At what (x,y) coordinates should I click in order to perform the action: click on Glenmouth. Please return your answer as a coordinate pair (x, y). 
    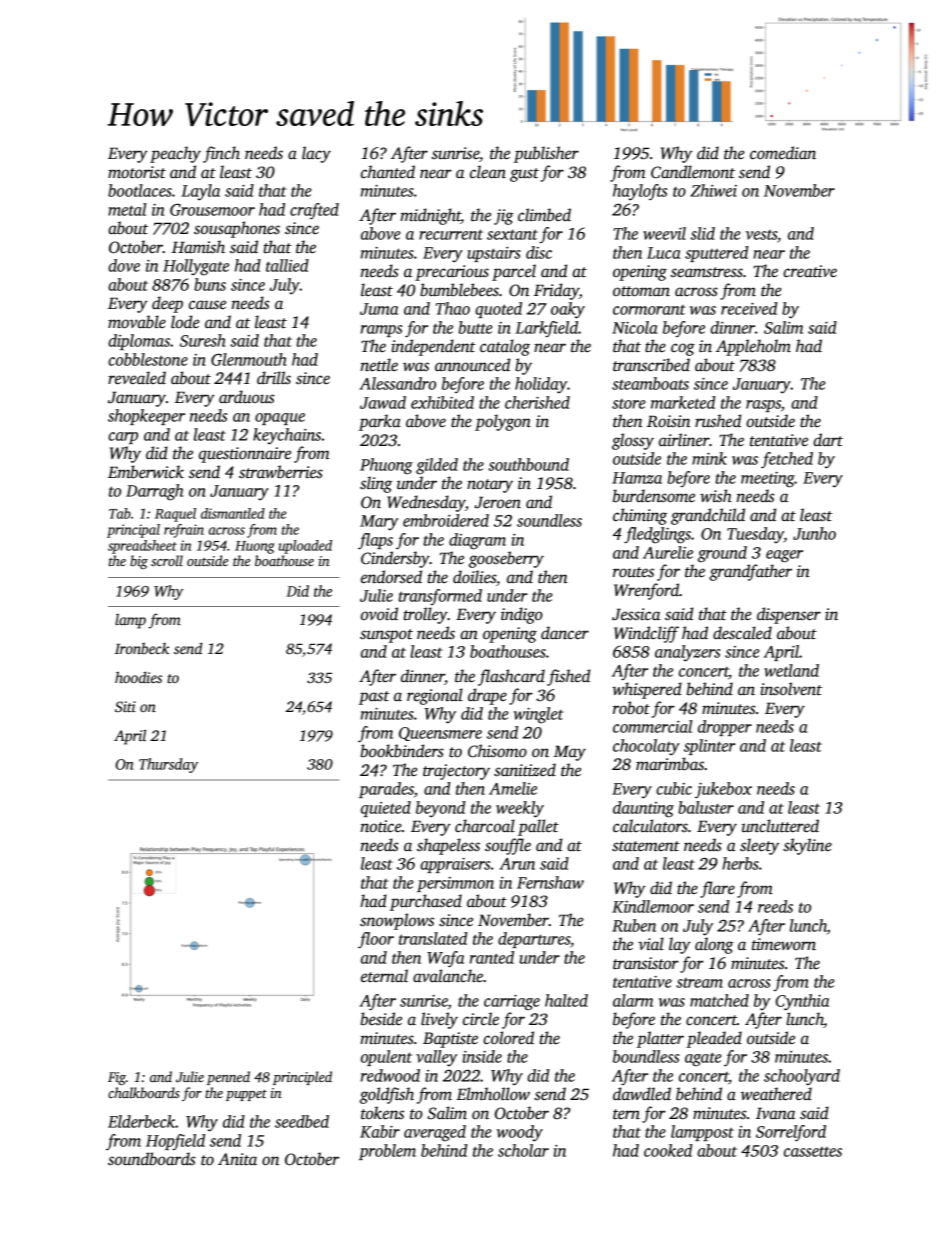
    Looking at the image, I should click on (249, 359).
